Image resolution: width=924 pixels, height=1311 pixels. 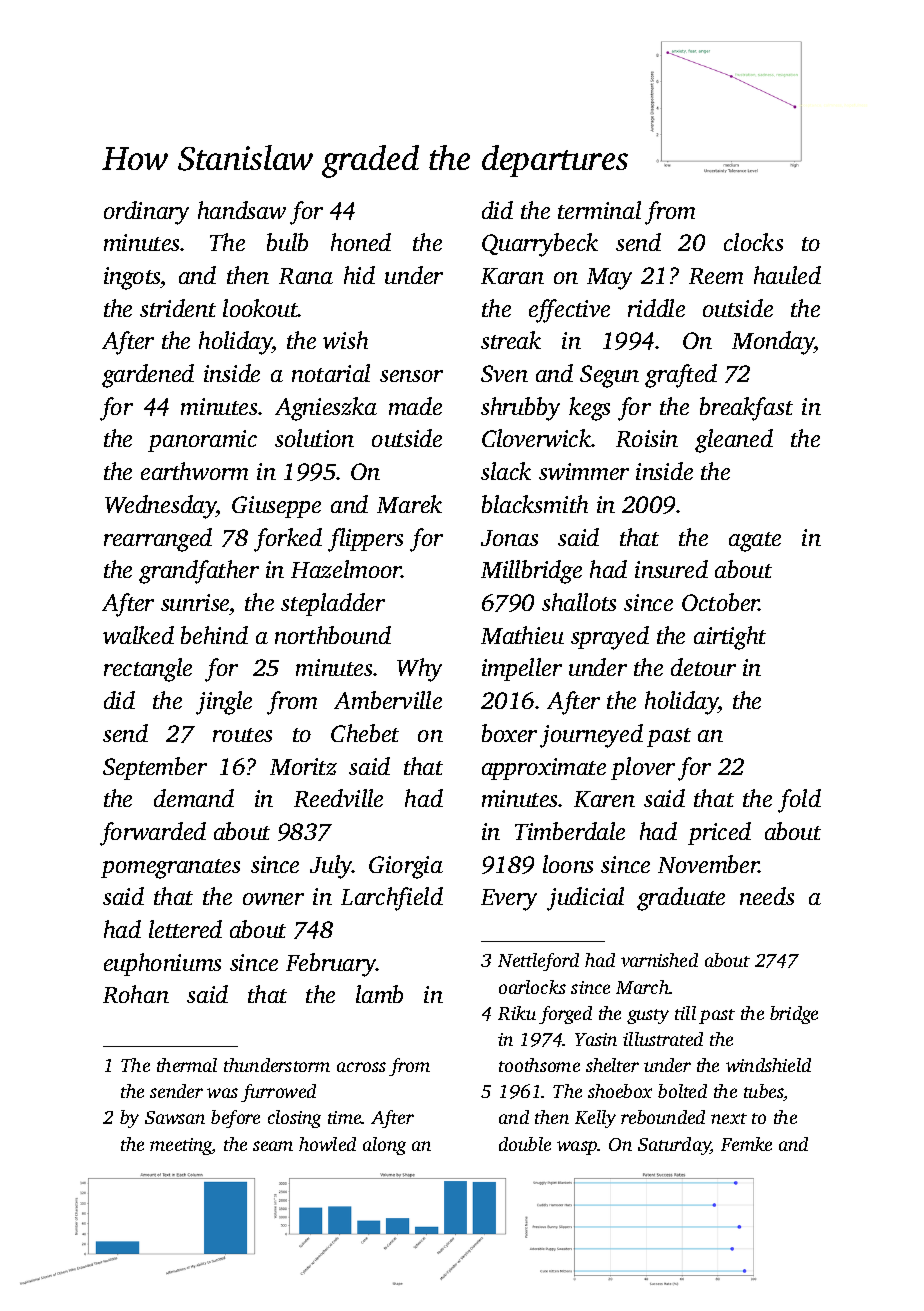 What do you see at coordinates (799, 801) in the image?
I see `fold` at bounding box center [799, 801].
